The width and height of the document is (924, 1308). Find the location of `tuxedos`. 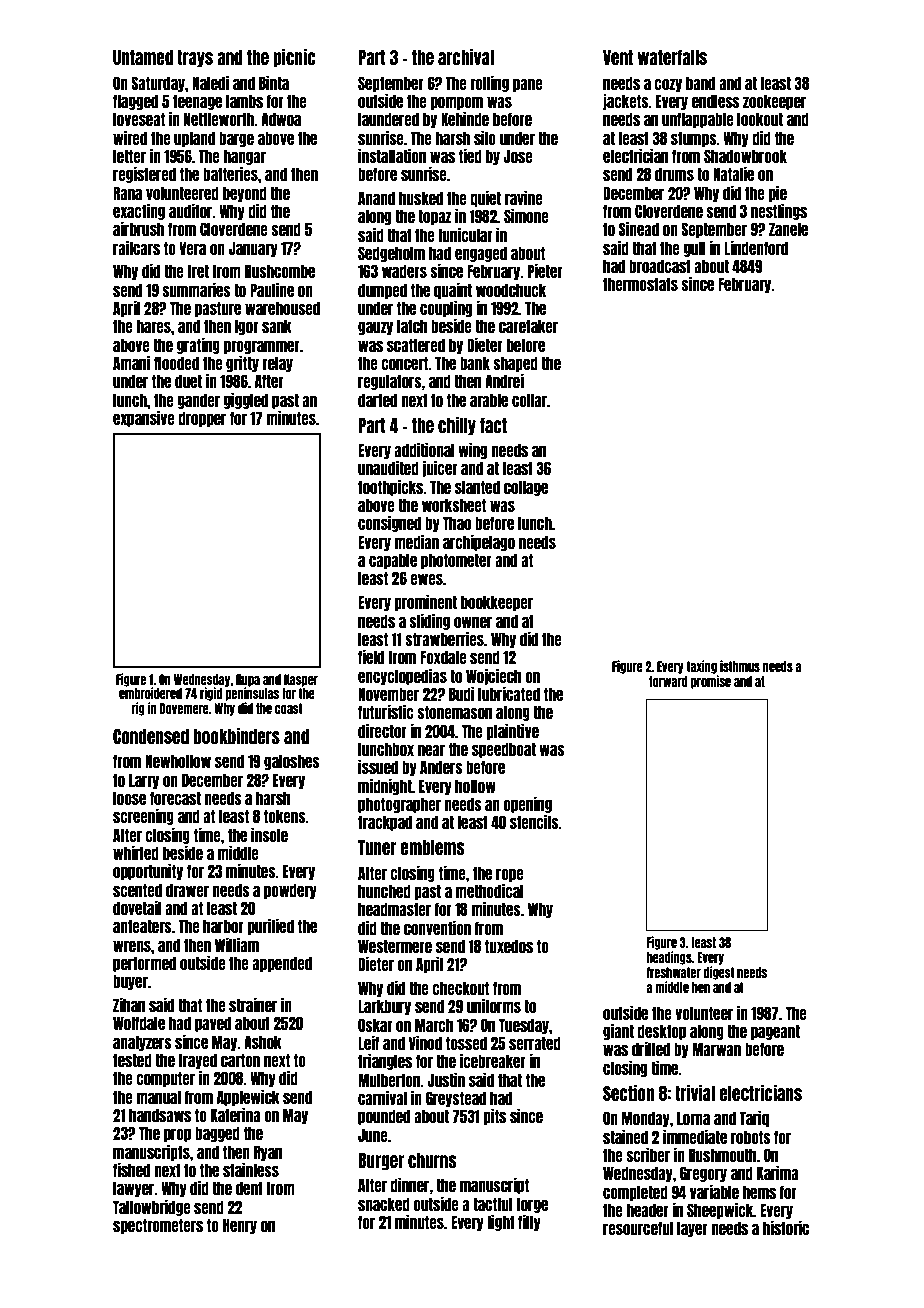

tuxedos is located at coordinates (509, 946).
